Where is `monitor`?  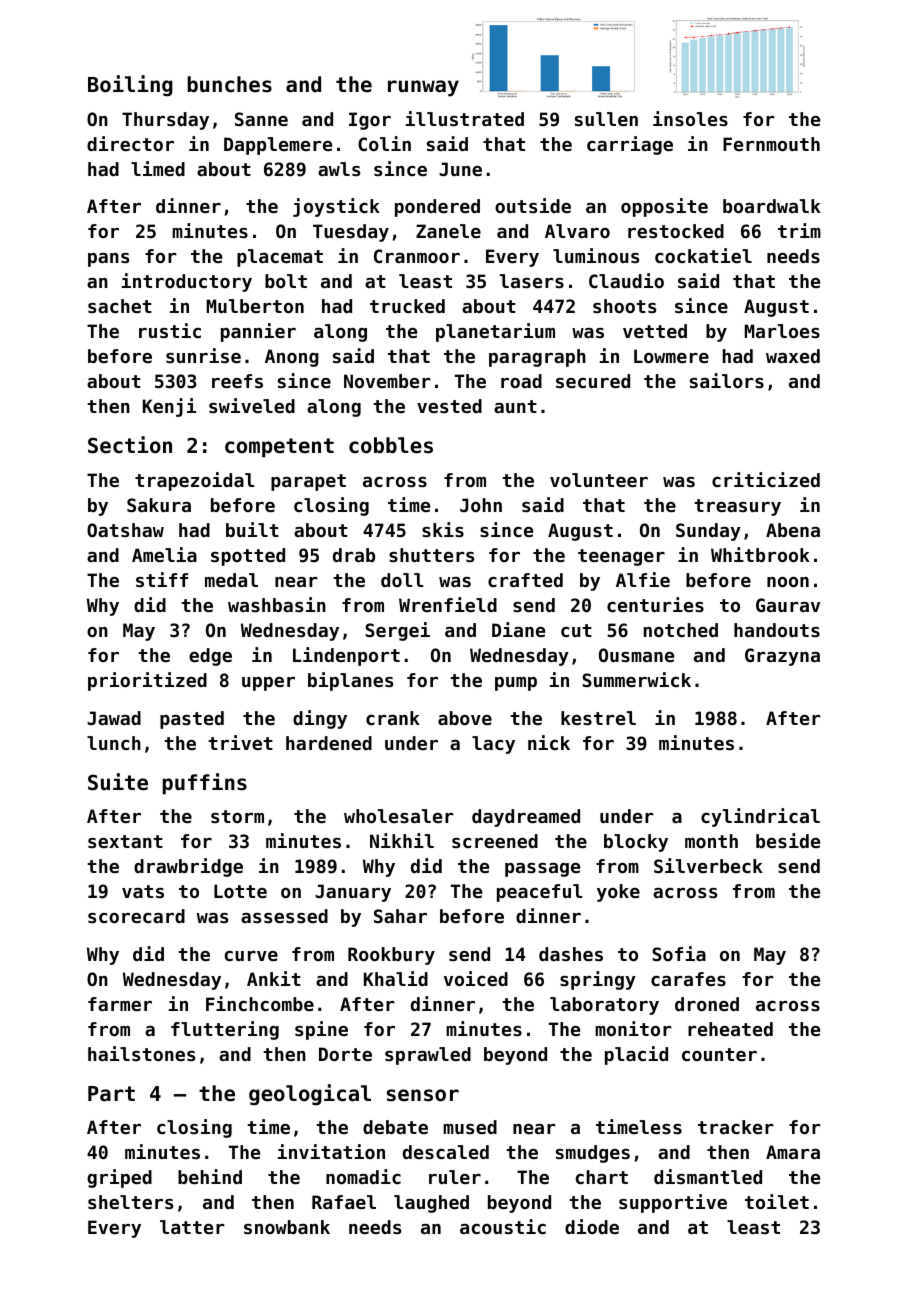 monitor is located at coordinates (633, 1028).
